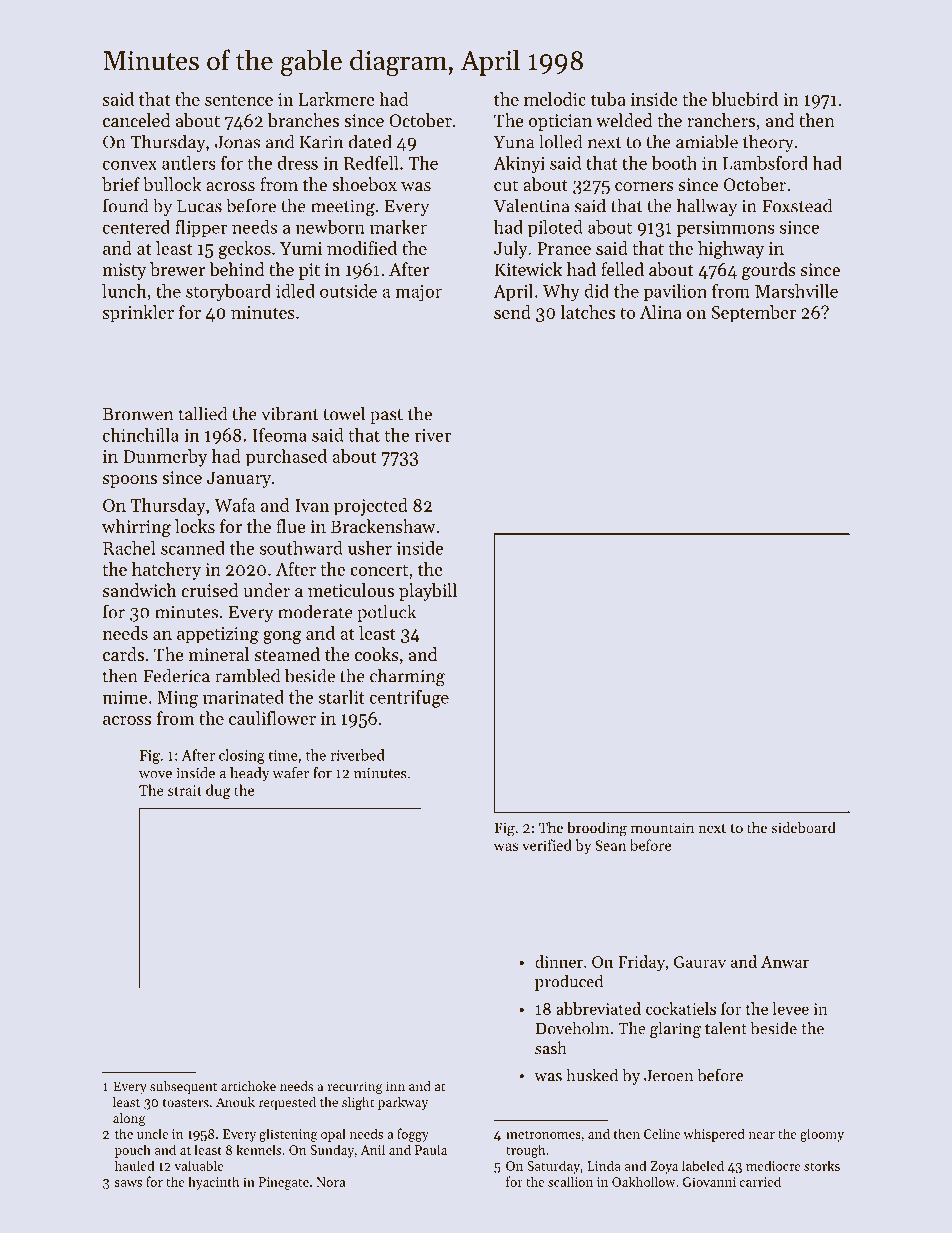  I want to click on Larkmere, so click(337, 99).
